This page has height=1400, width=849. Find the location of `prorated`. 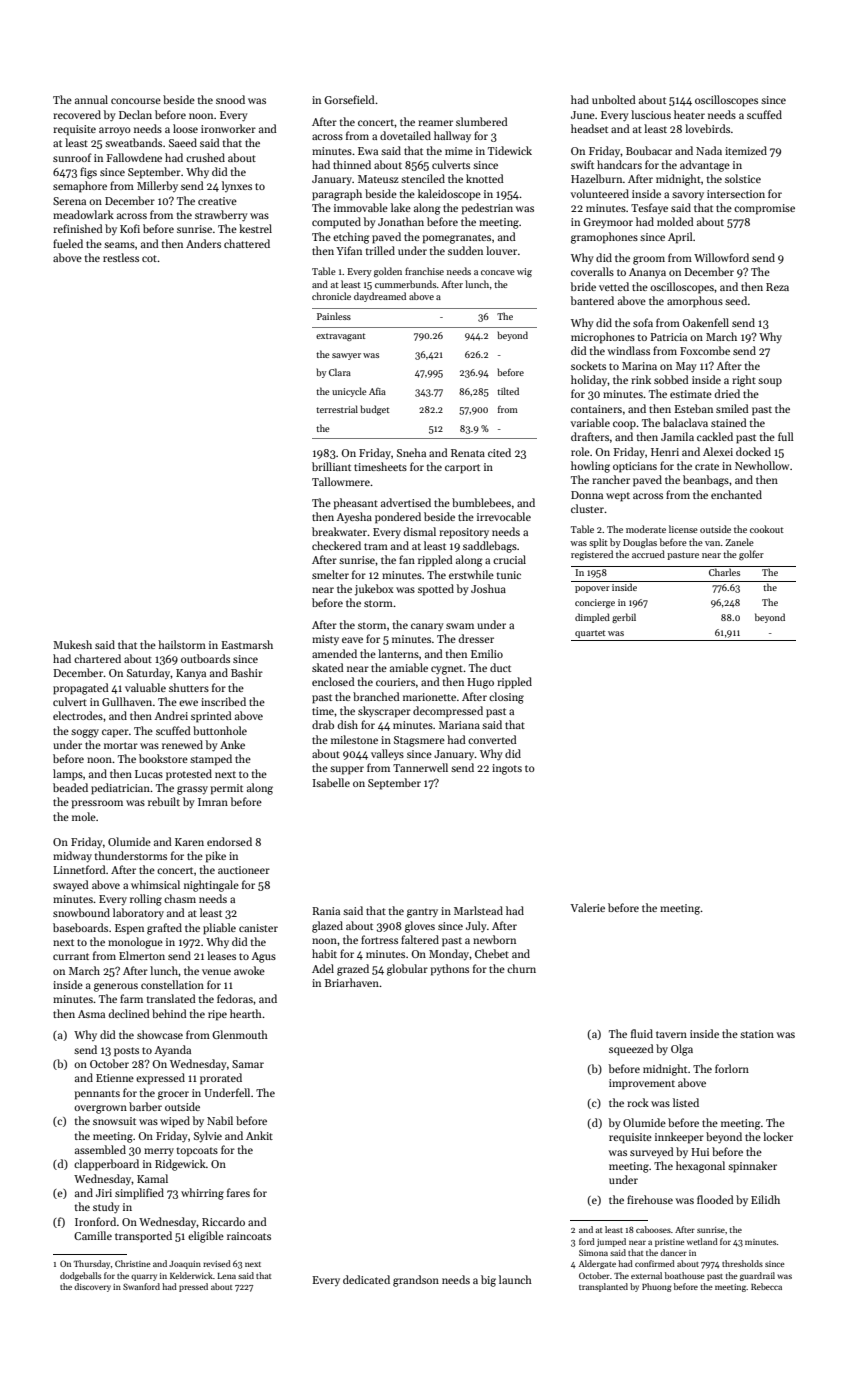

prorated is located at coordinates (221, 1079).
